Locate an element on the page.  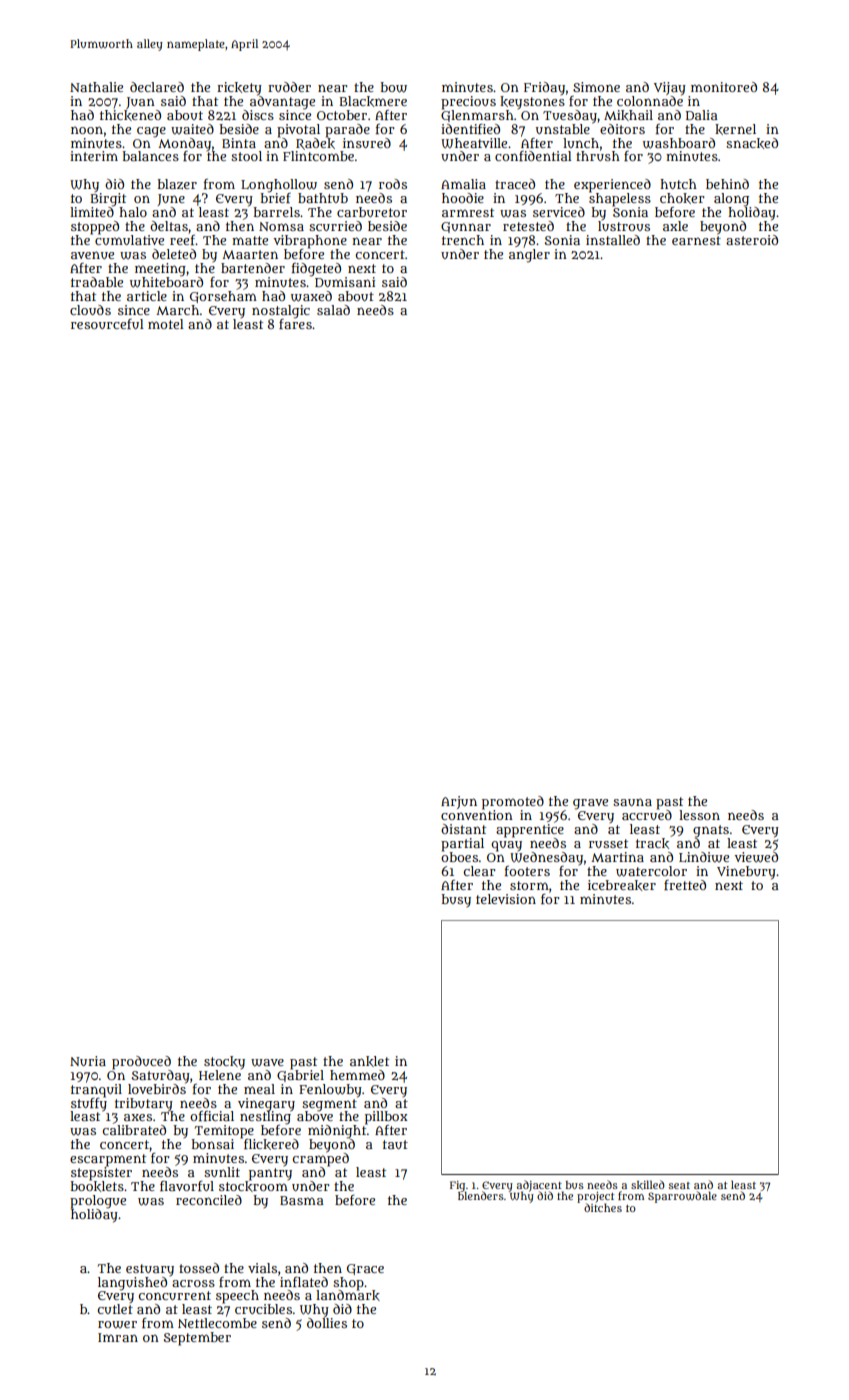
Vinebury is located at coordinates (746, 873).
